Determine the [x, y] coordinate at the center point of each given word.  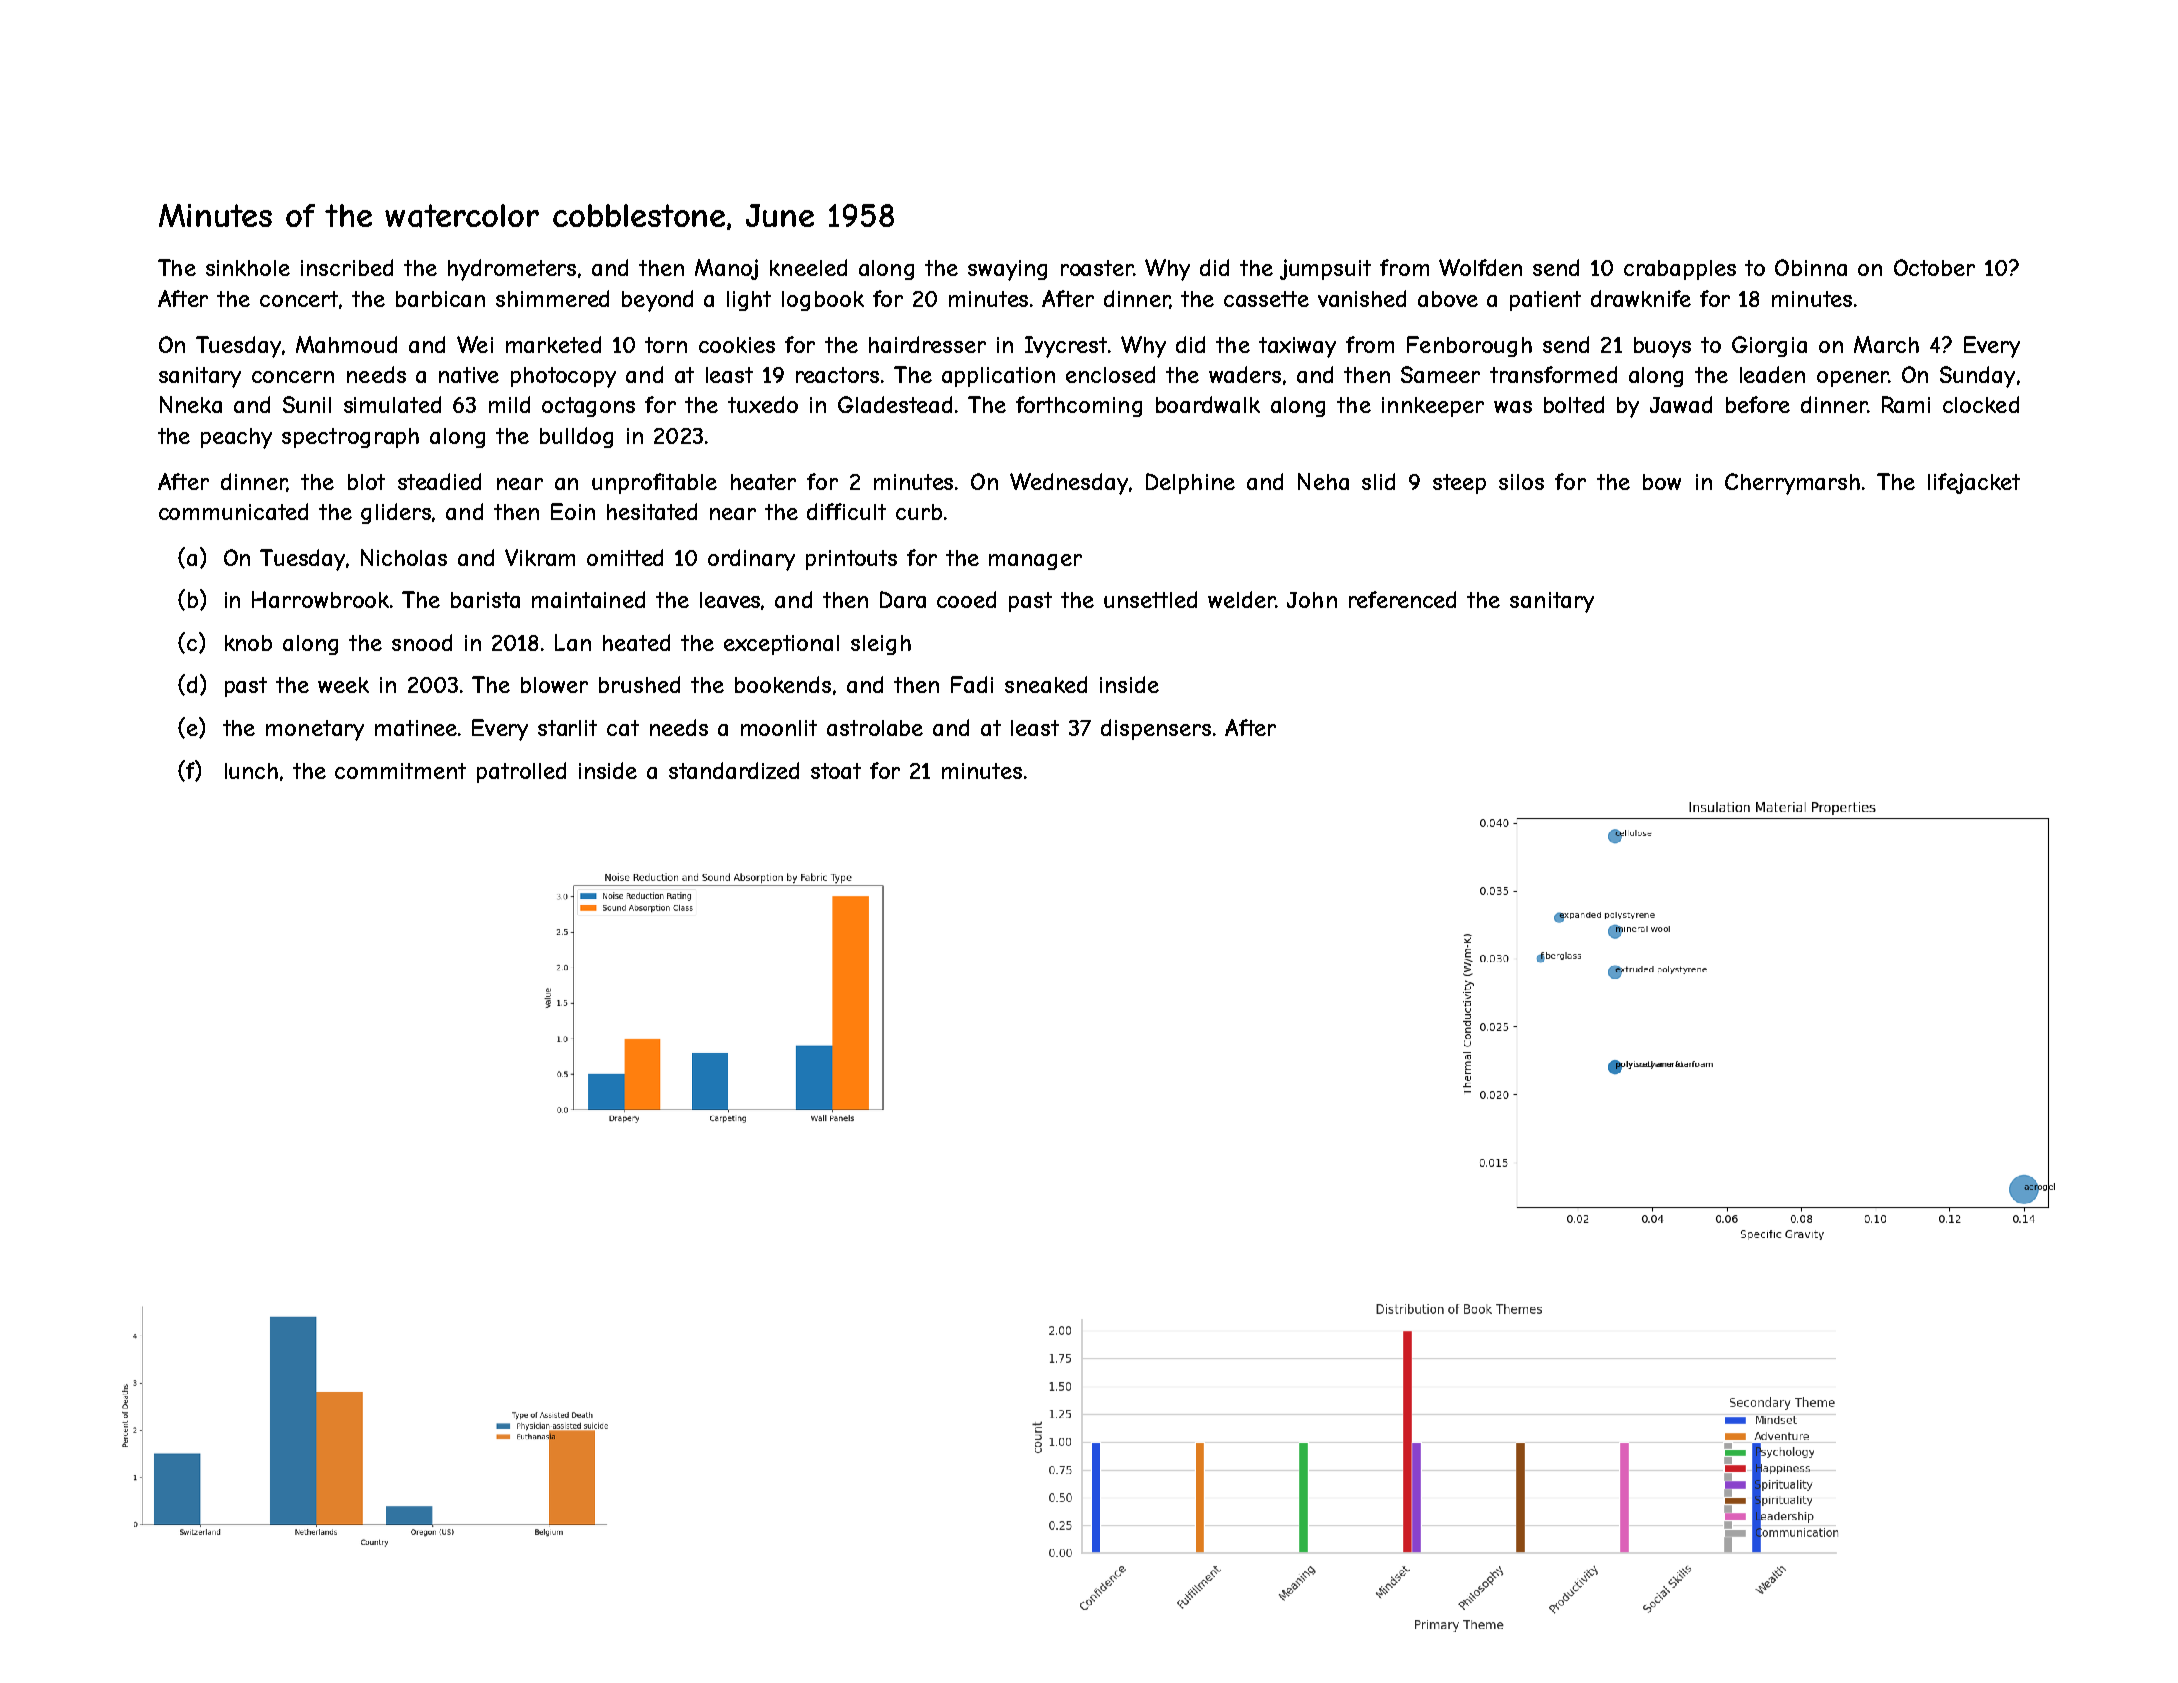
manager [1035, 562]
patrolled [521, 772]
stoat [836, 771]
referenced [1402, 599]
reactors [837, 375]
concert [300, 300]
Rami [1906, 404]
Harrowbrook [320, 599]
